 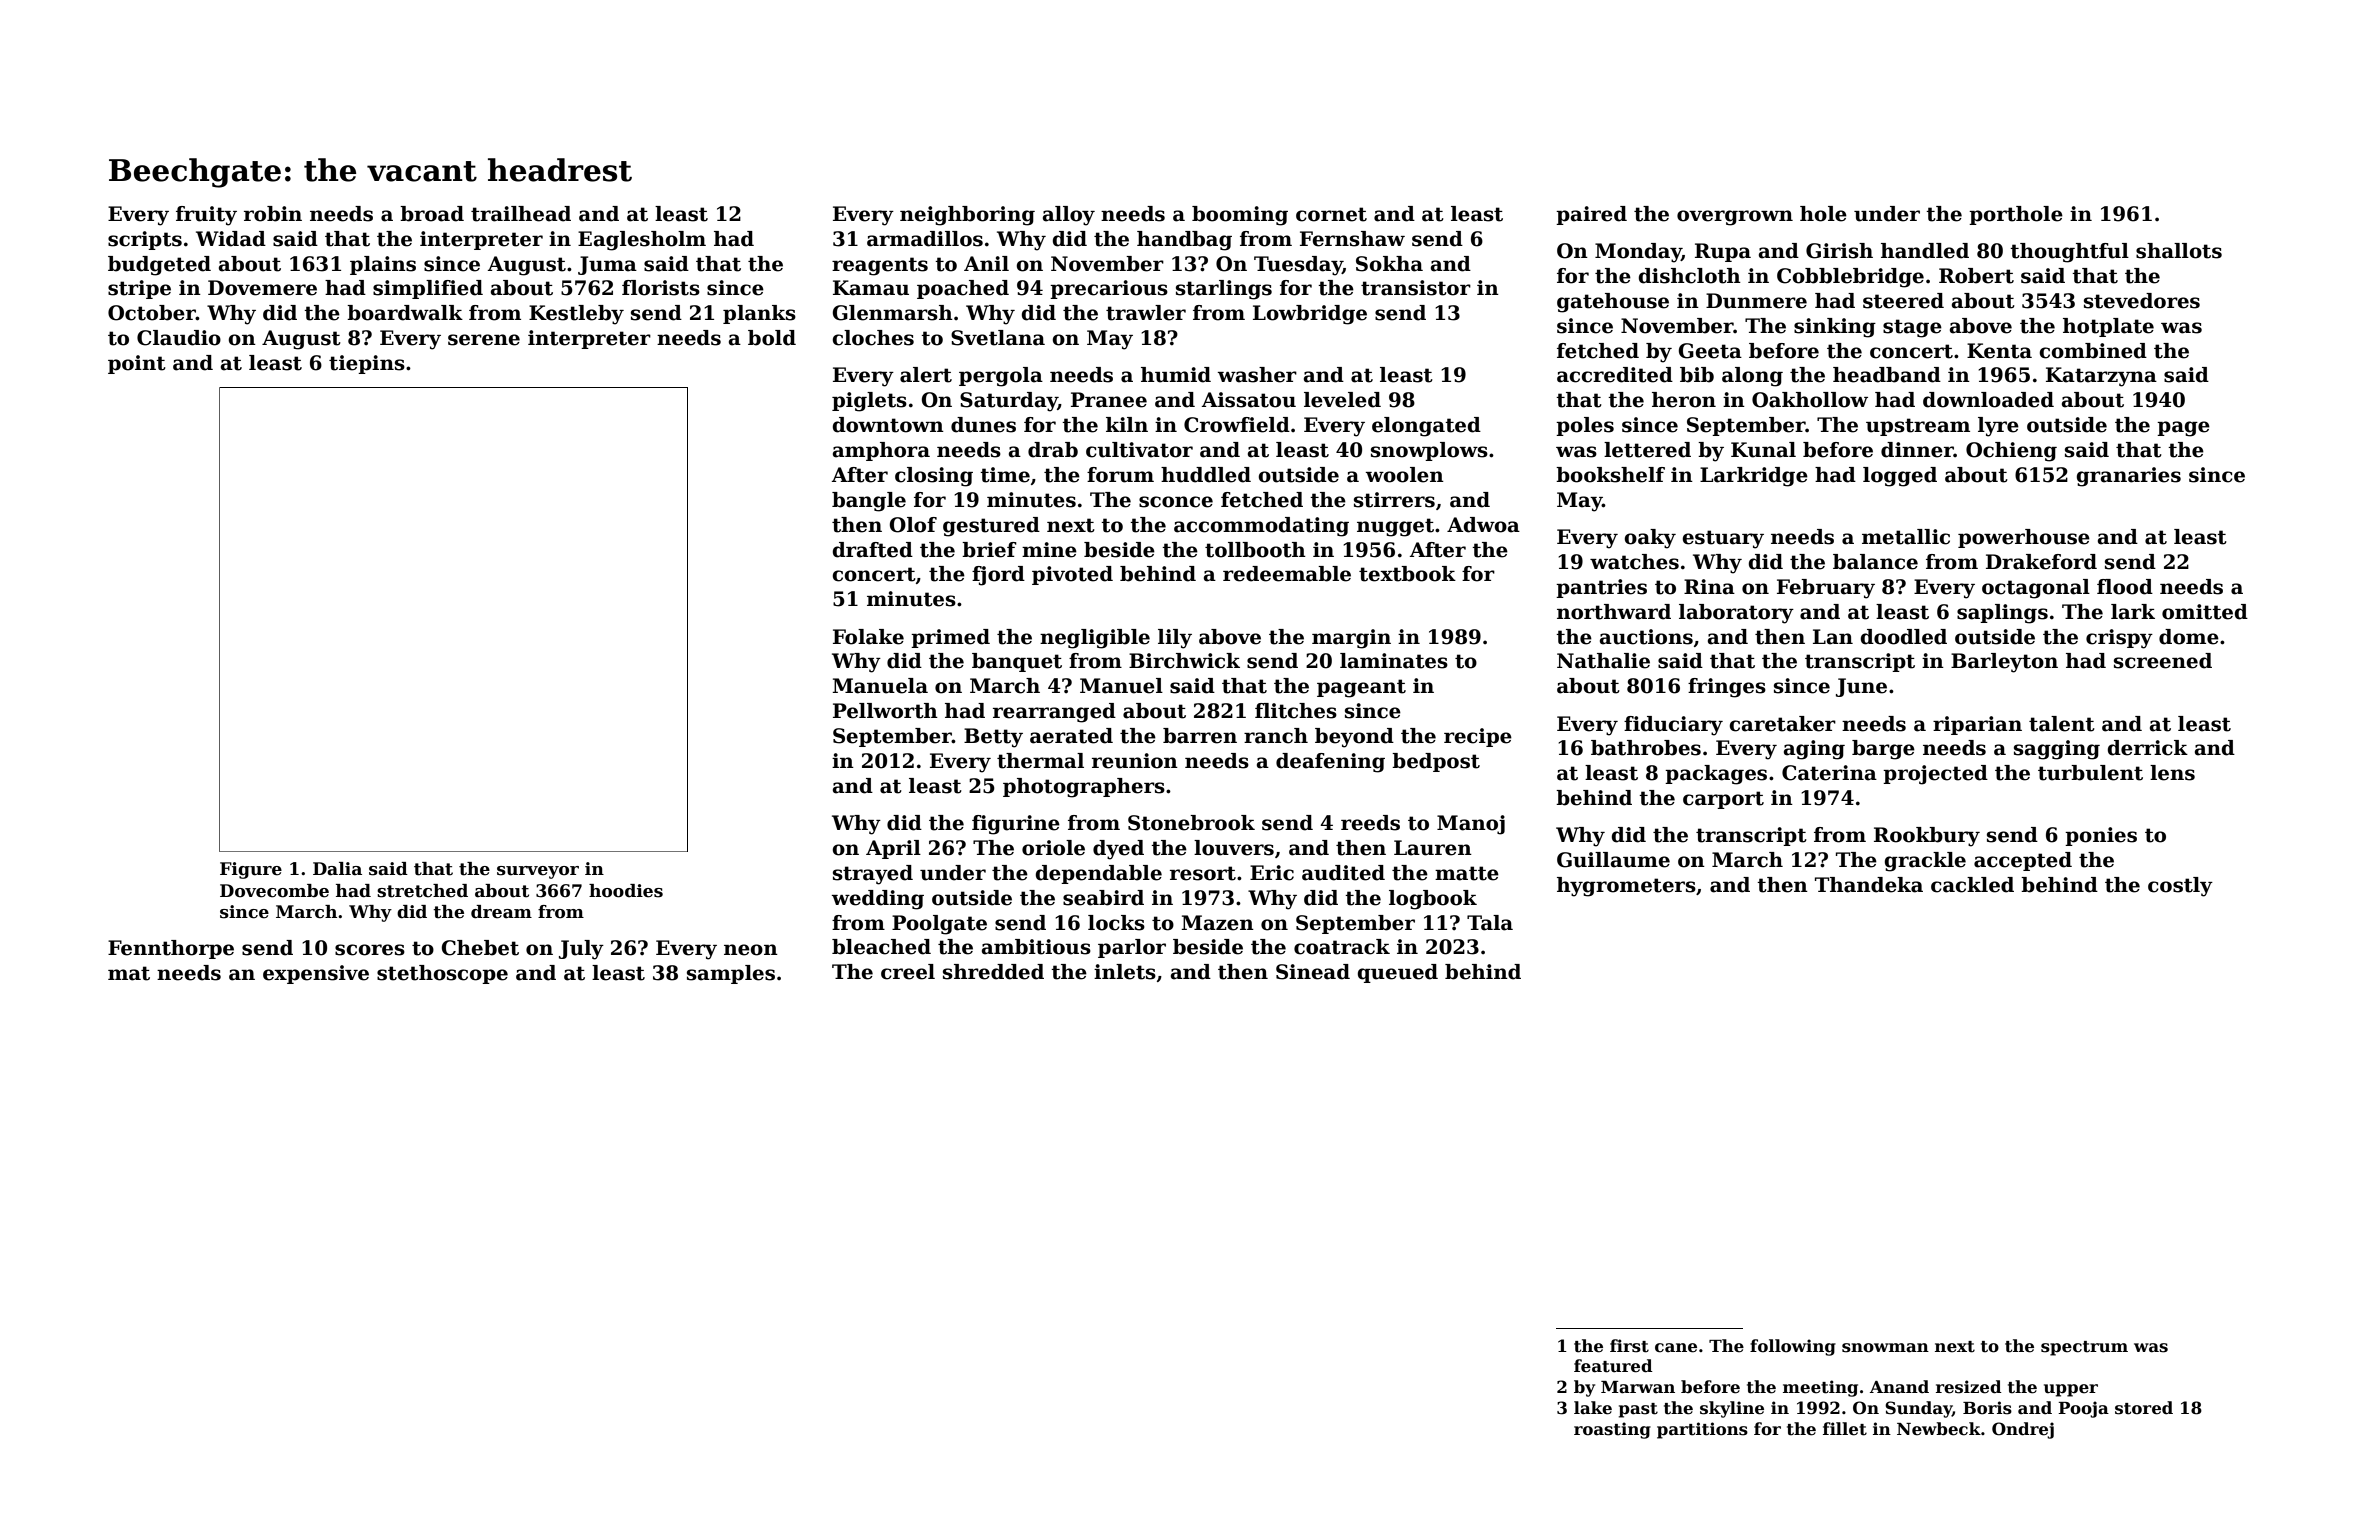 What do you see at coordinates (1394, 661) in the screenshot?
I see `laminates` at bounding box center [1394, 661].
